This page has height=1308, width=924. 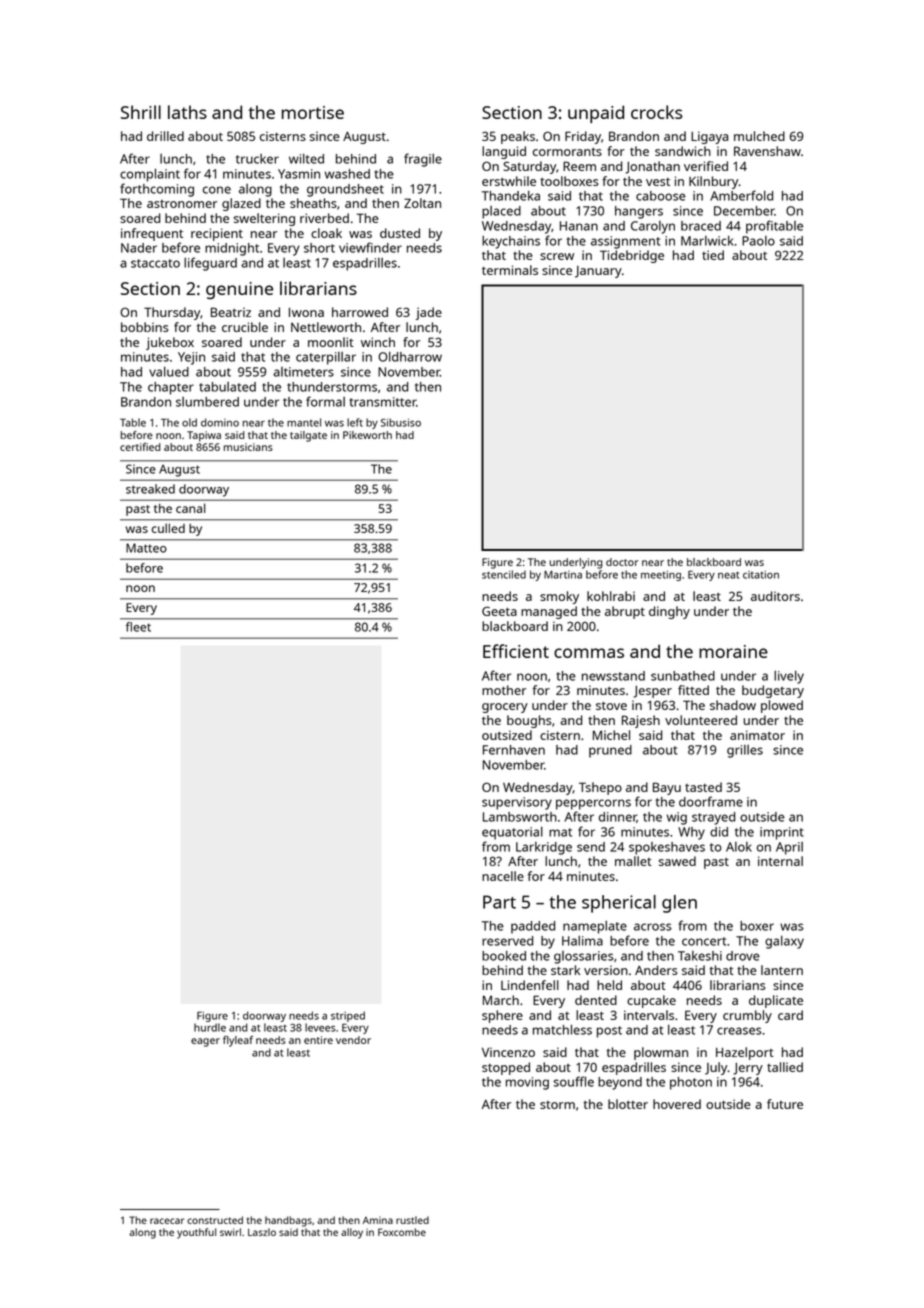 I want to click on racecar, so click(x=167, y=1221).
